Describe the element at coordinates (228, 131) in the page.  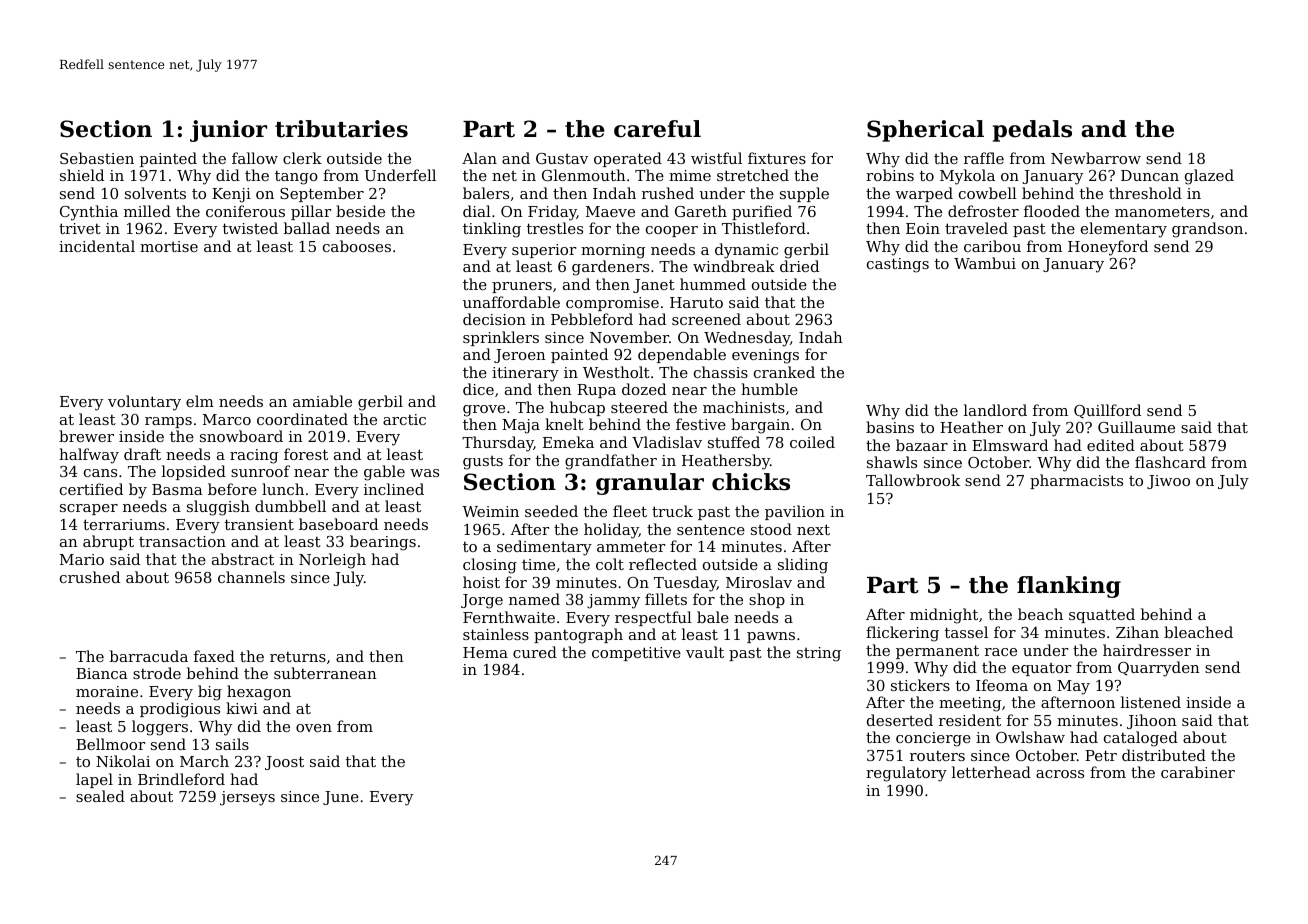
I see `junior` at that location.
